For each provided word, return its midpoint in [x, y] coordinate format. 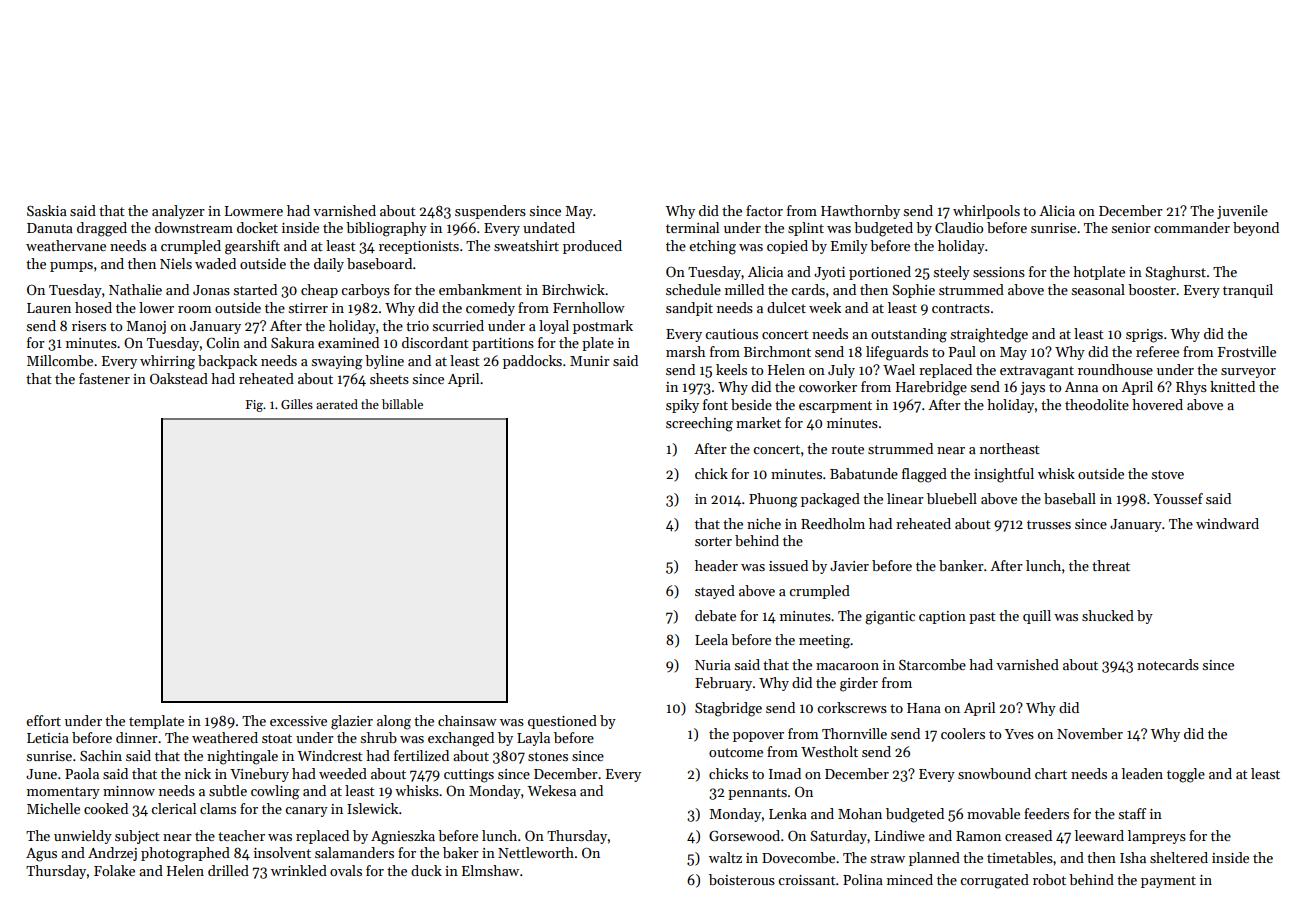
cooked [106, 808]
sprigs [1144, 336]
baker [461, 852]
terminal [692, 227]
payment [1168, 882]
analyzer [178, 212]
